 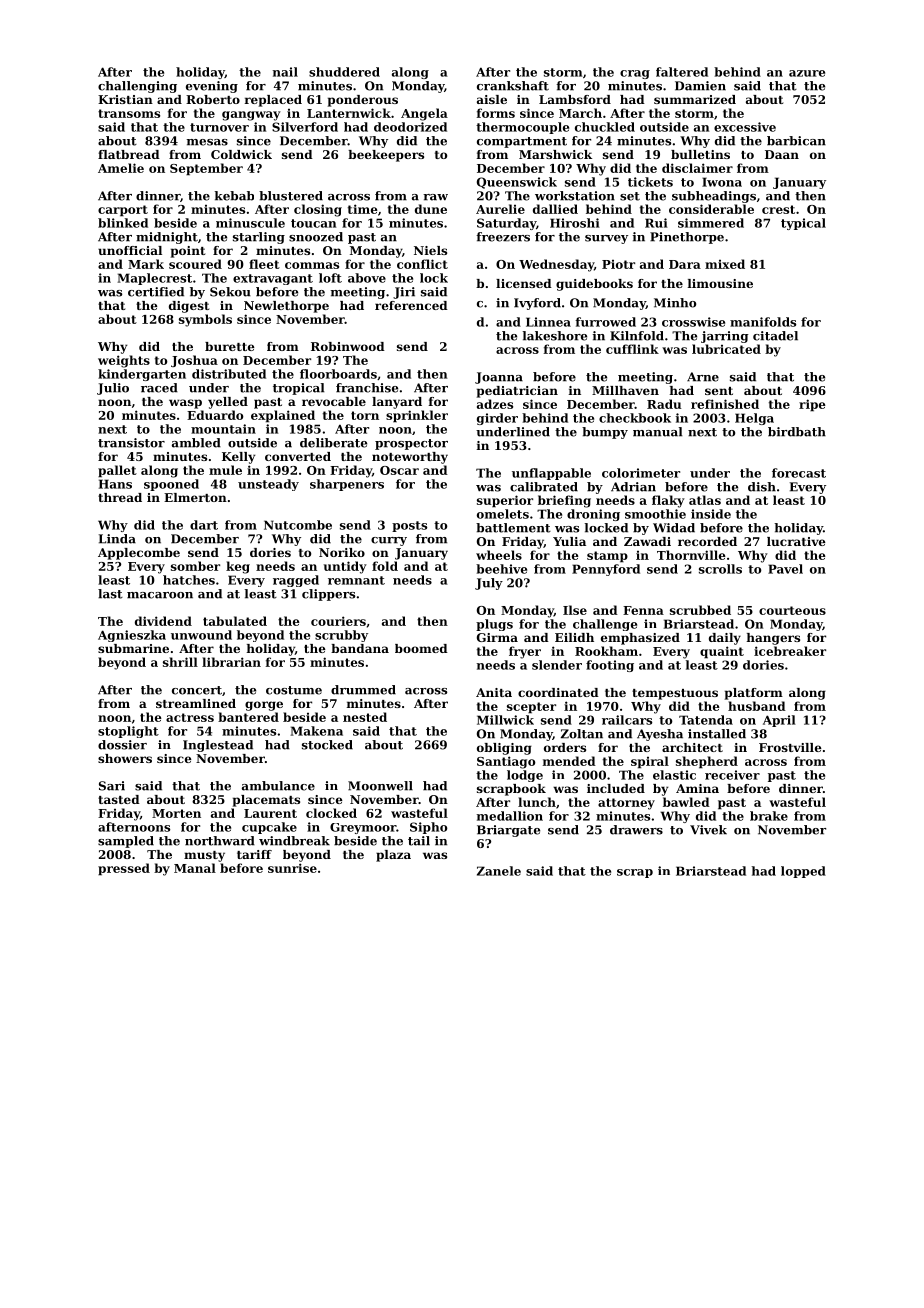 I want to click on ripe, so click(x=812, y=405).
